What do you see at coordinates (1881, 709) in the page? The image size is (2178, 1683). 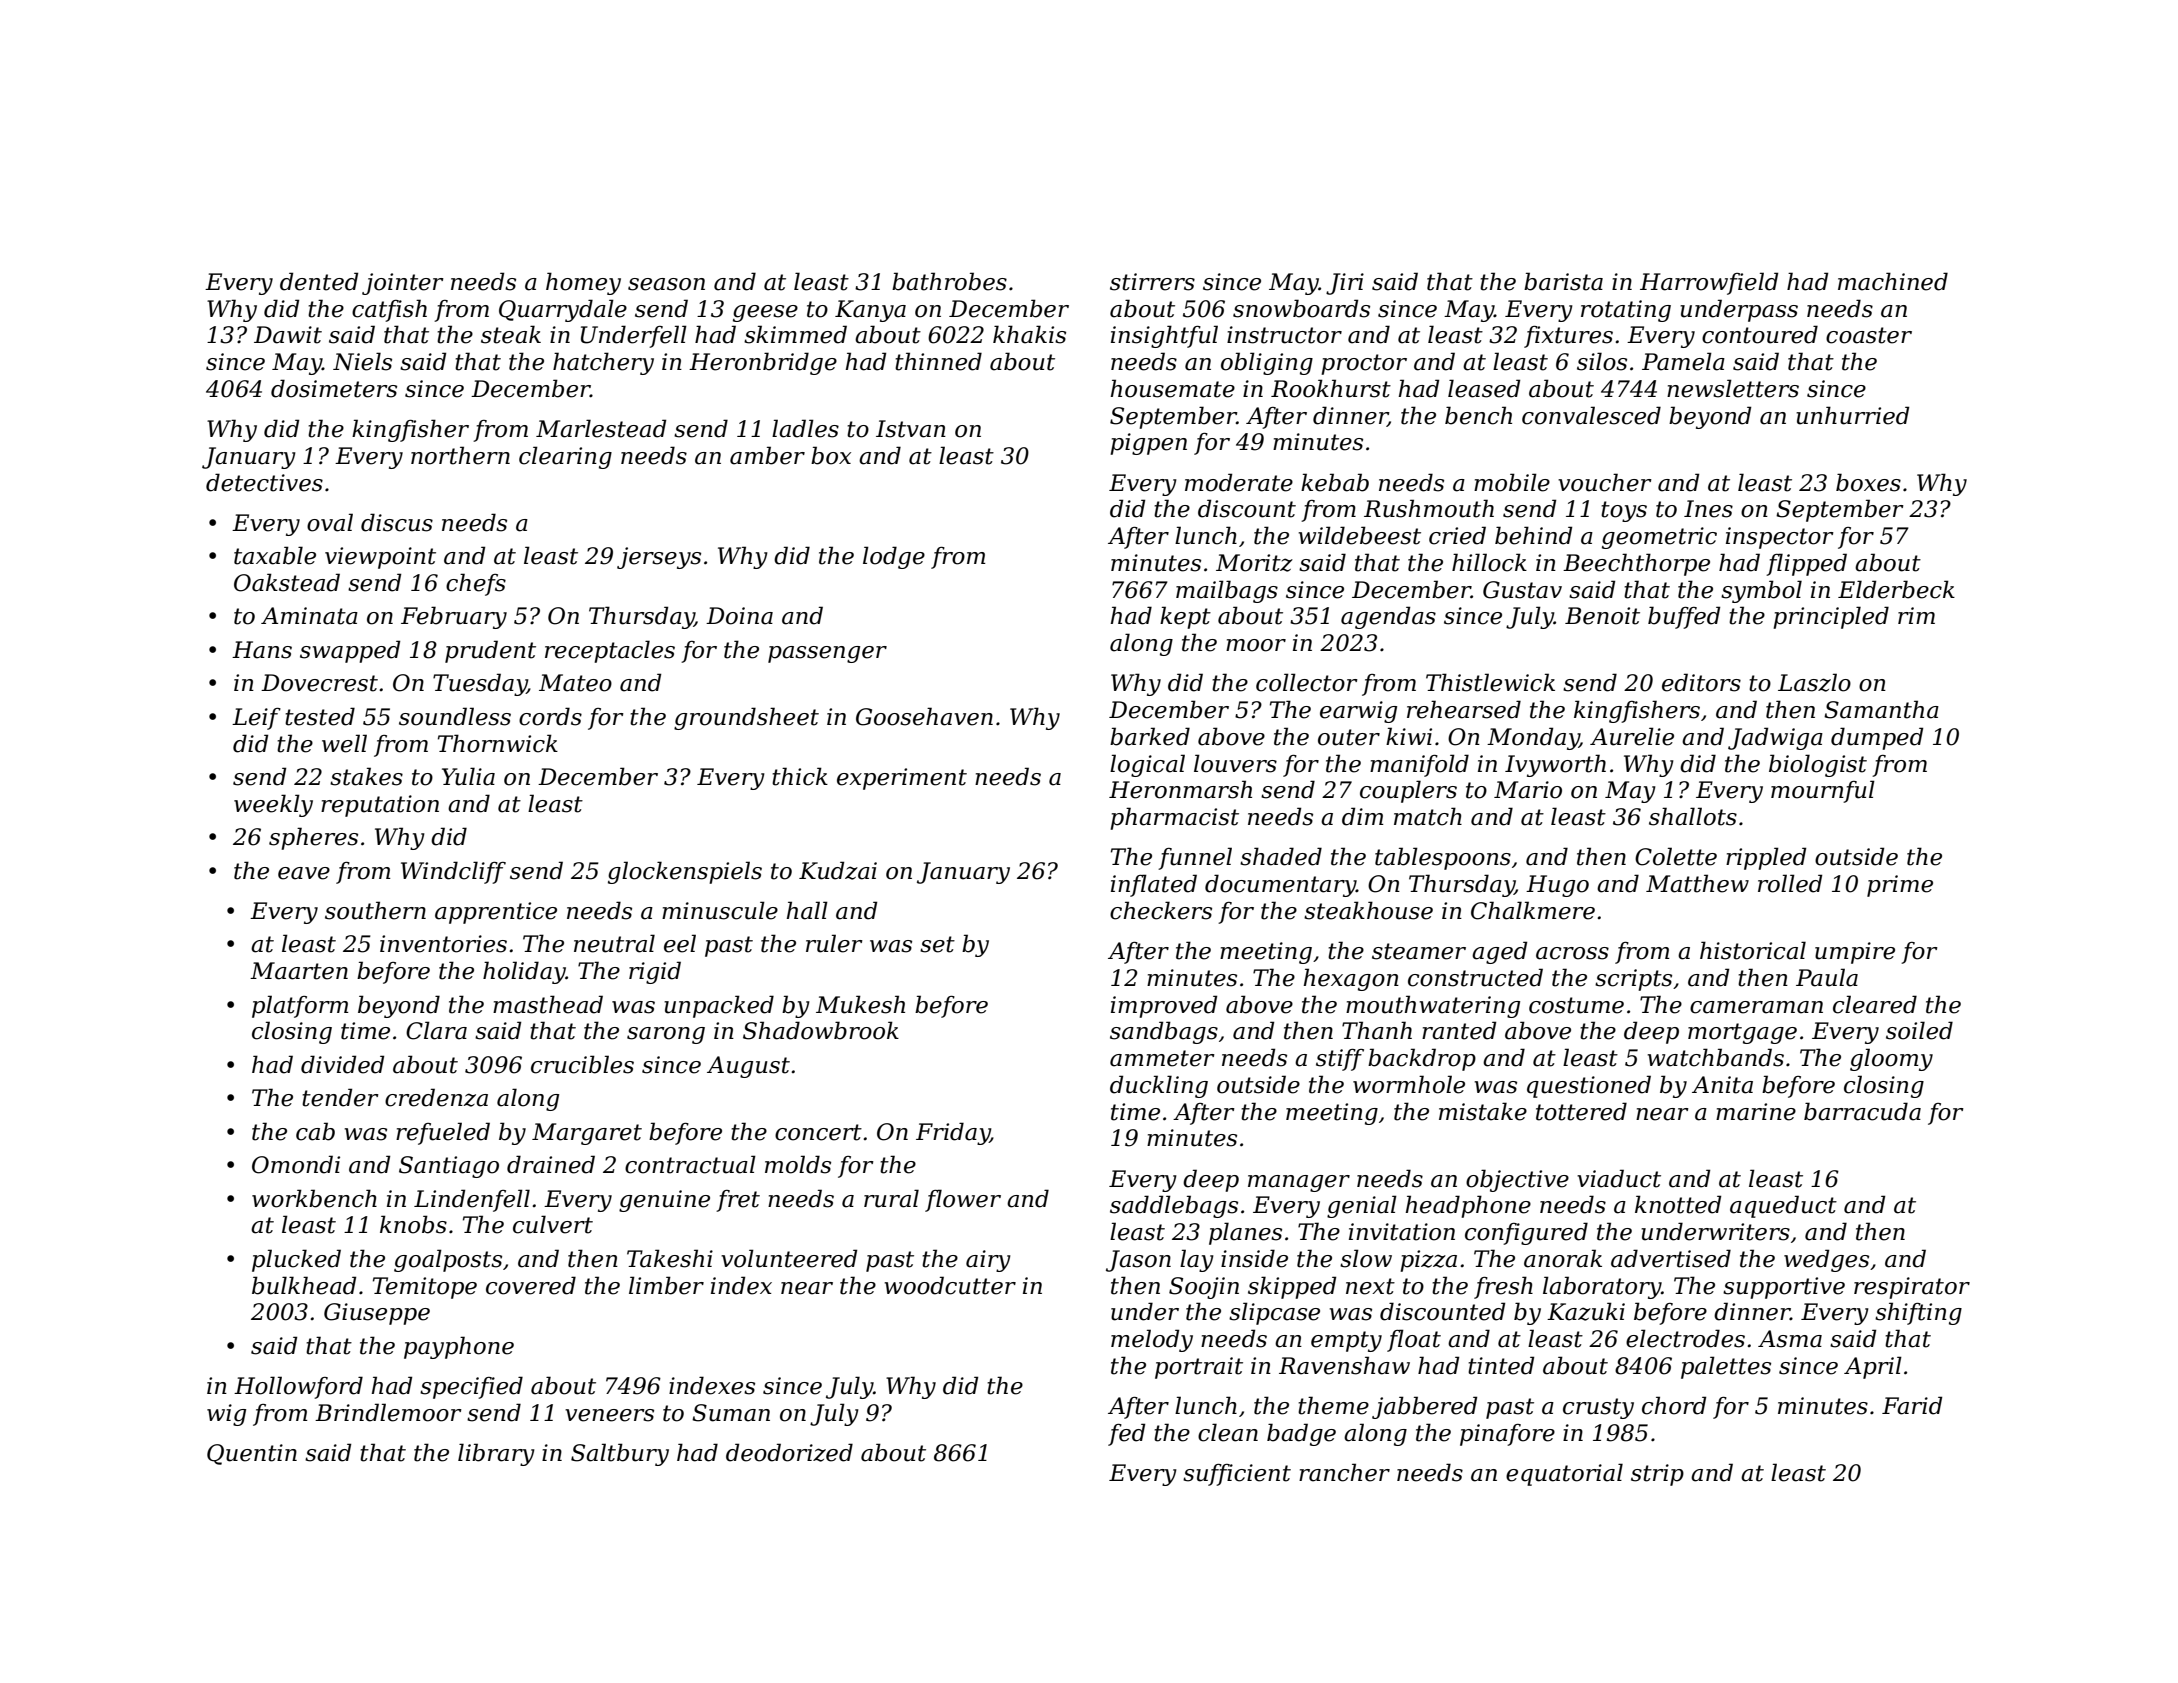 I see `Samantha` at bounding box center [1881, 709].
